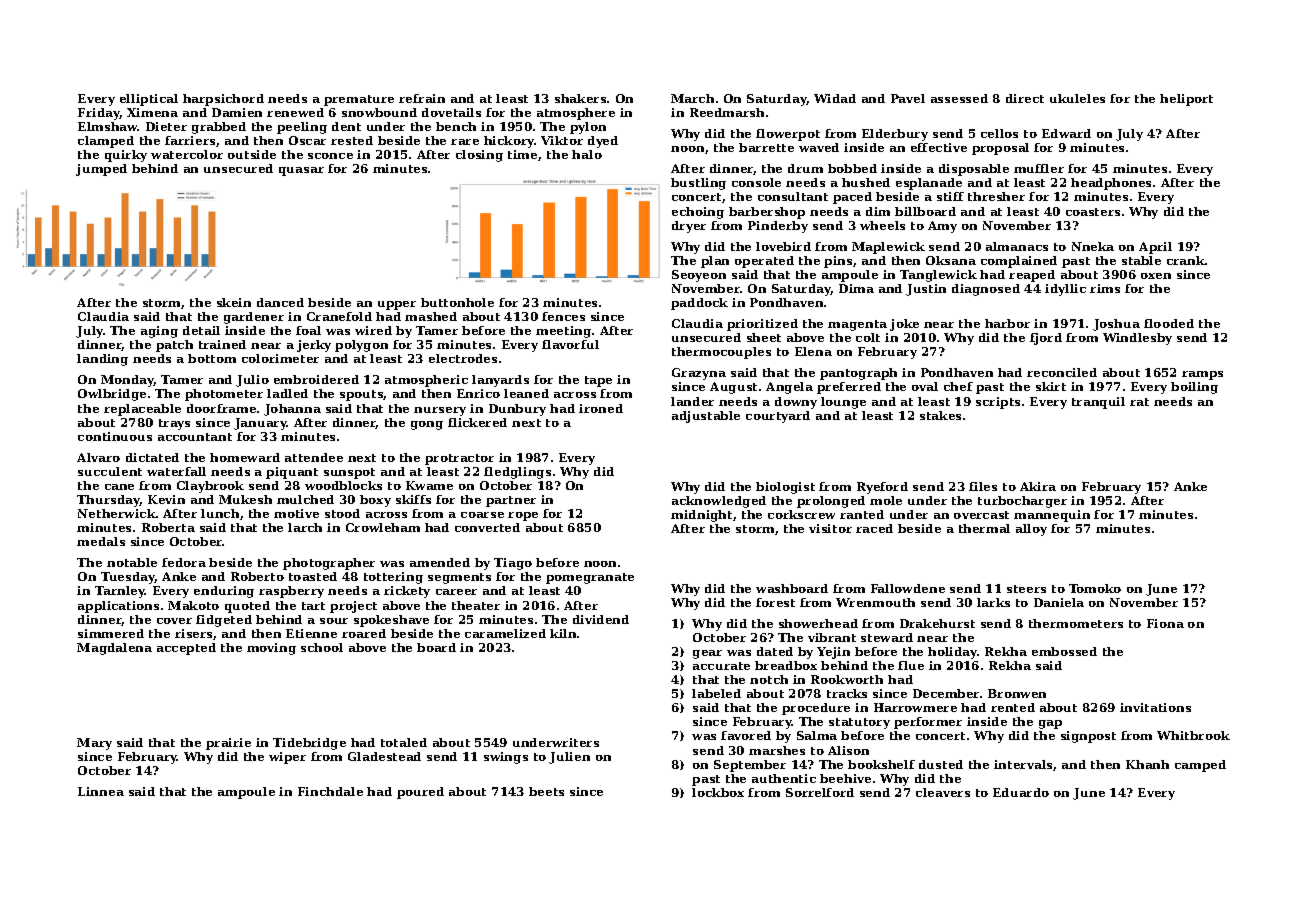 The height and width of the document is (924, 1308). What do you see at coordinates (101, 541) in the document?
I see `medals` at bounding box center [101, 541].
